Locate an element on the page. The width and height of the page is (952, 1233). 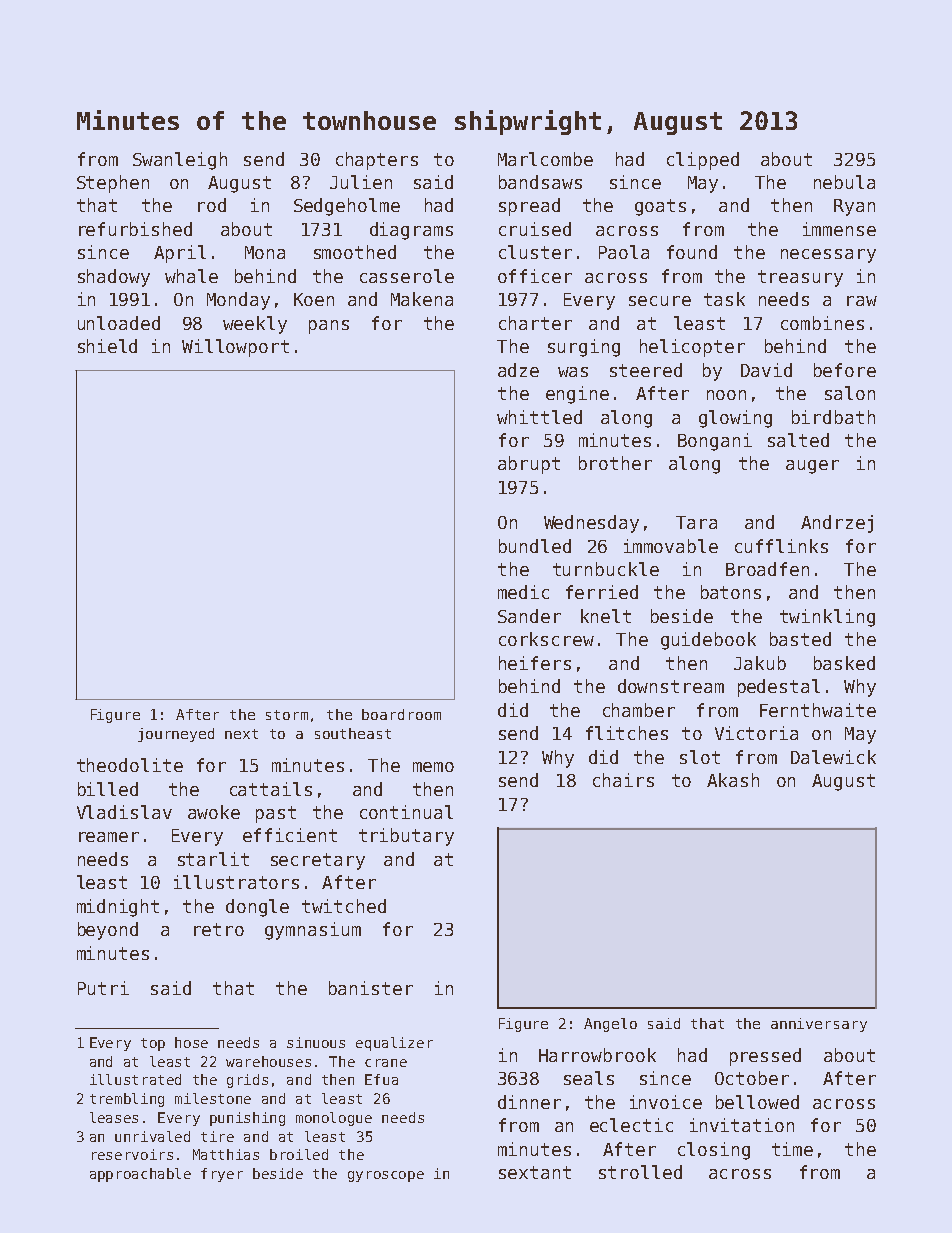
tire is located at coordinates (217, 1136).
